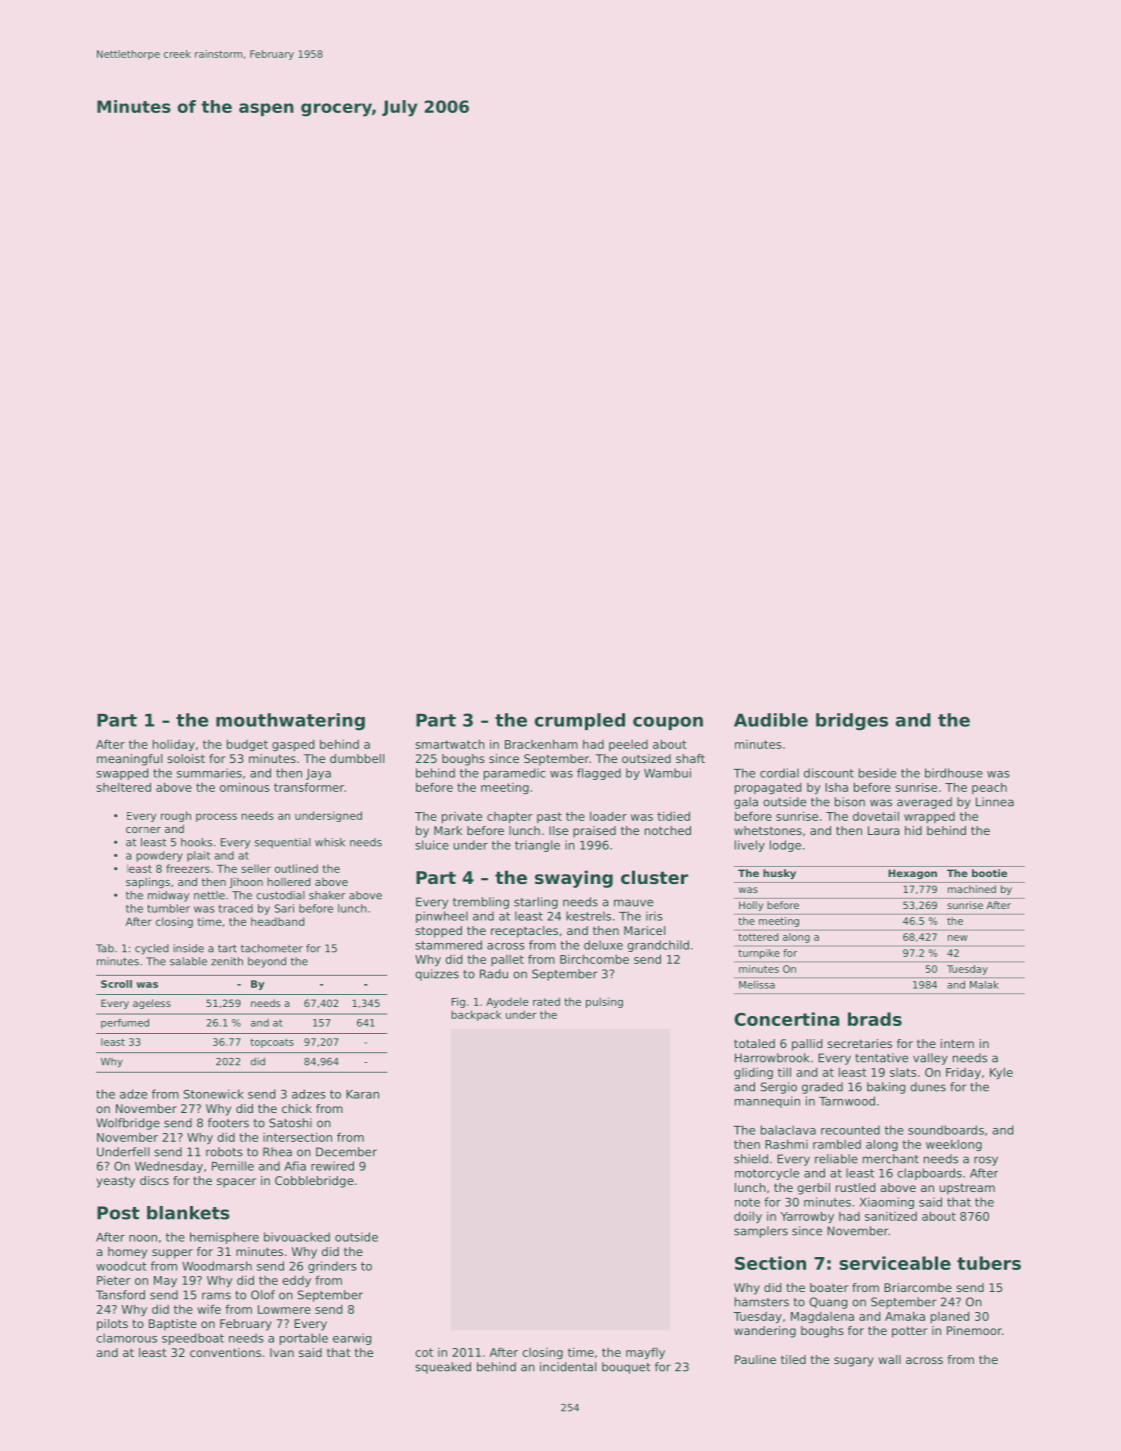  Describe the element at coordinates (852, 722) in the image. I see `bridges` at that location.
